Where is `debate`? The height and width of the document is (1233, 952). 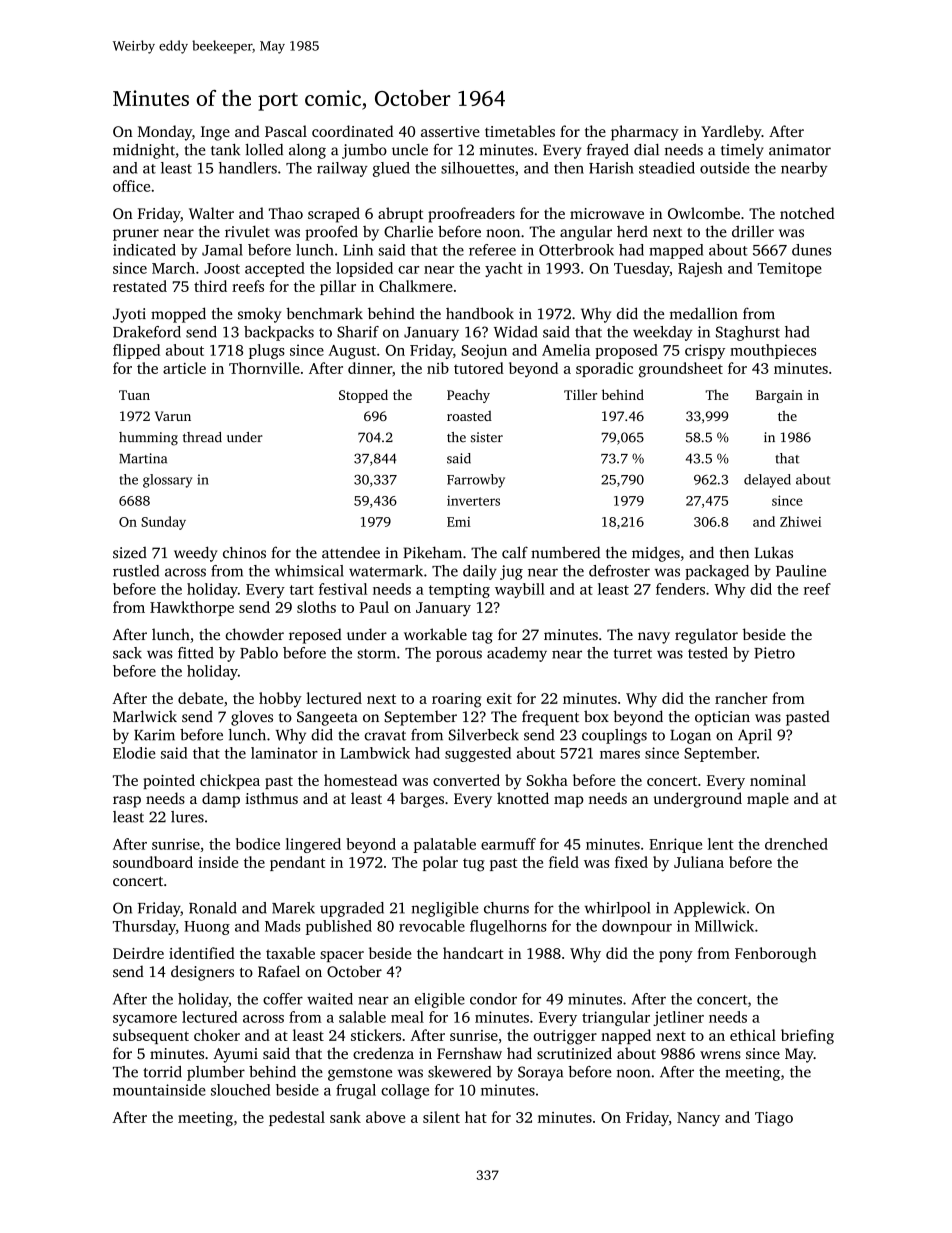 debate is located at coordinates (200, 698).
